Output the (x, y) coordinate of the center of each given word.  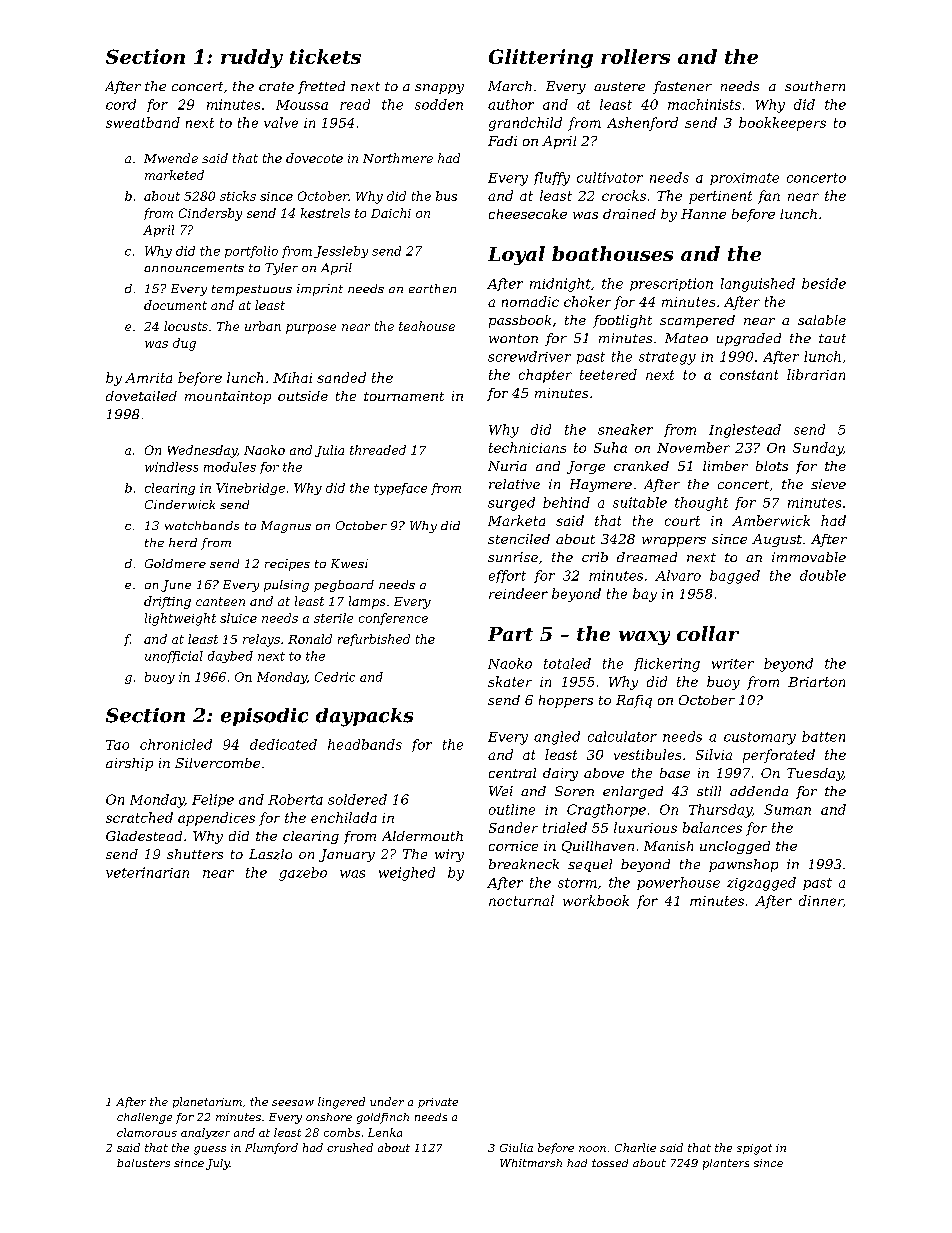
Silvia (714, 754)
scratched (139, 817)
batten (823, 736)
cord (121, 104)
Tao (117, 745)
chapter (545, 376)
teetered (608, 374)
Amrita (148, 378)
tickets (325, 56)
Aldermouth (422, 836)
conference (393, 619)
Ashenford (642, 124)
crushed (350, 1147)
